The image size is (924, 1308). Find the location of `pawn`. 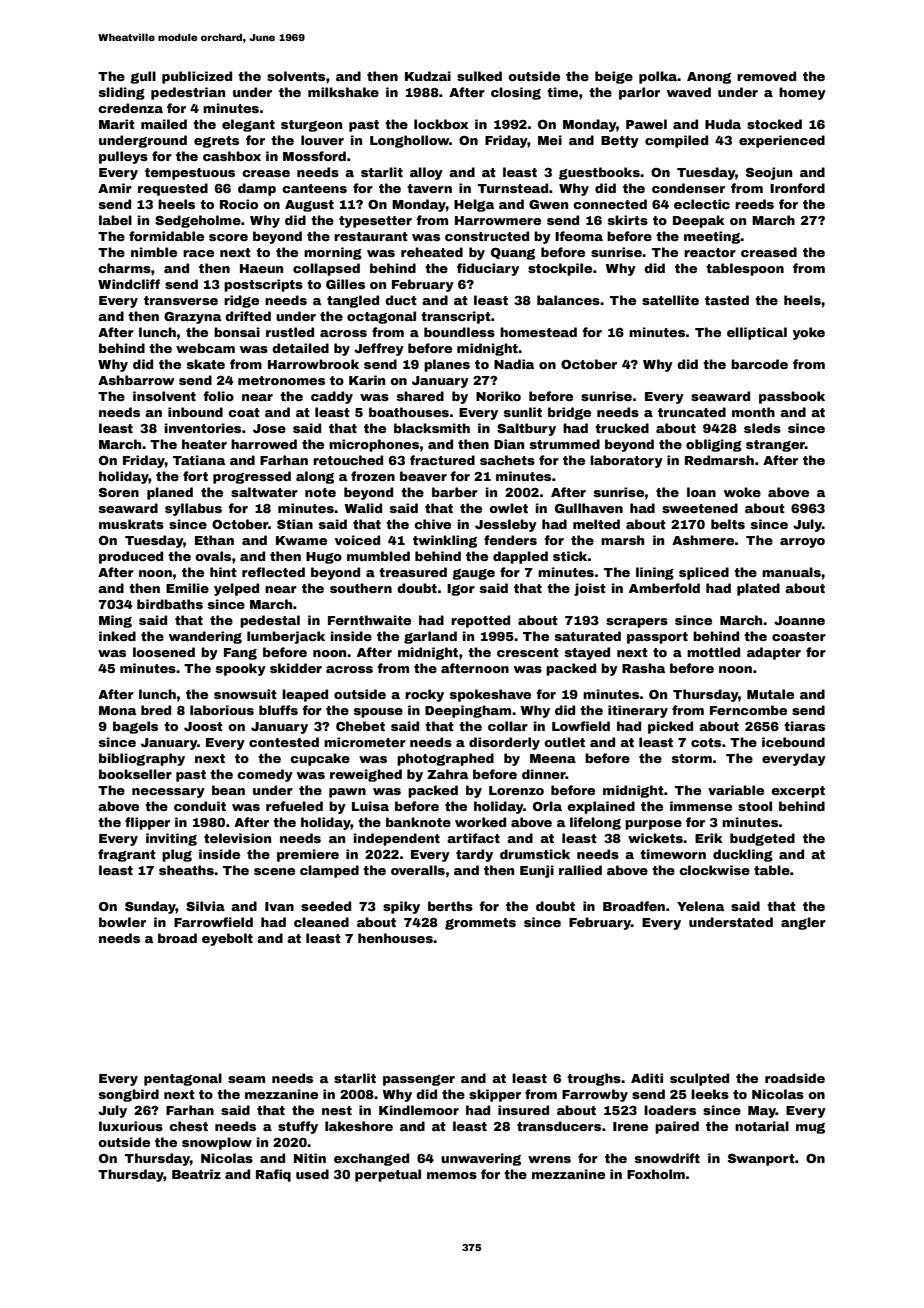

pawn is located at coordinates (347, 793).
